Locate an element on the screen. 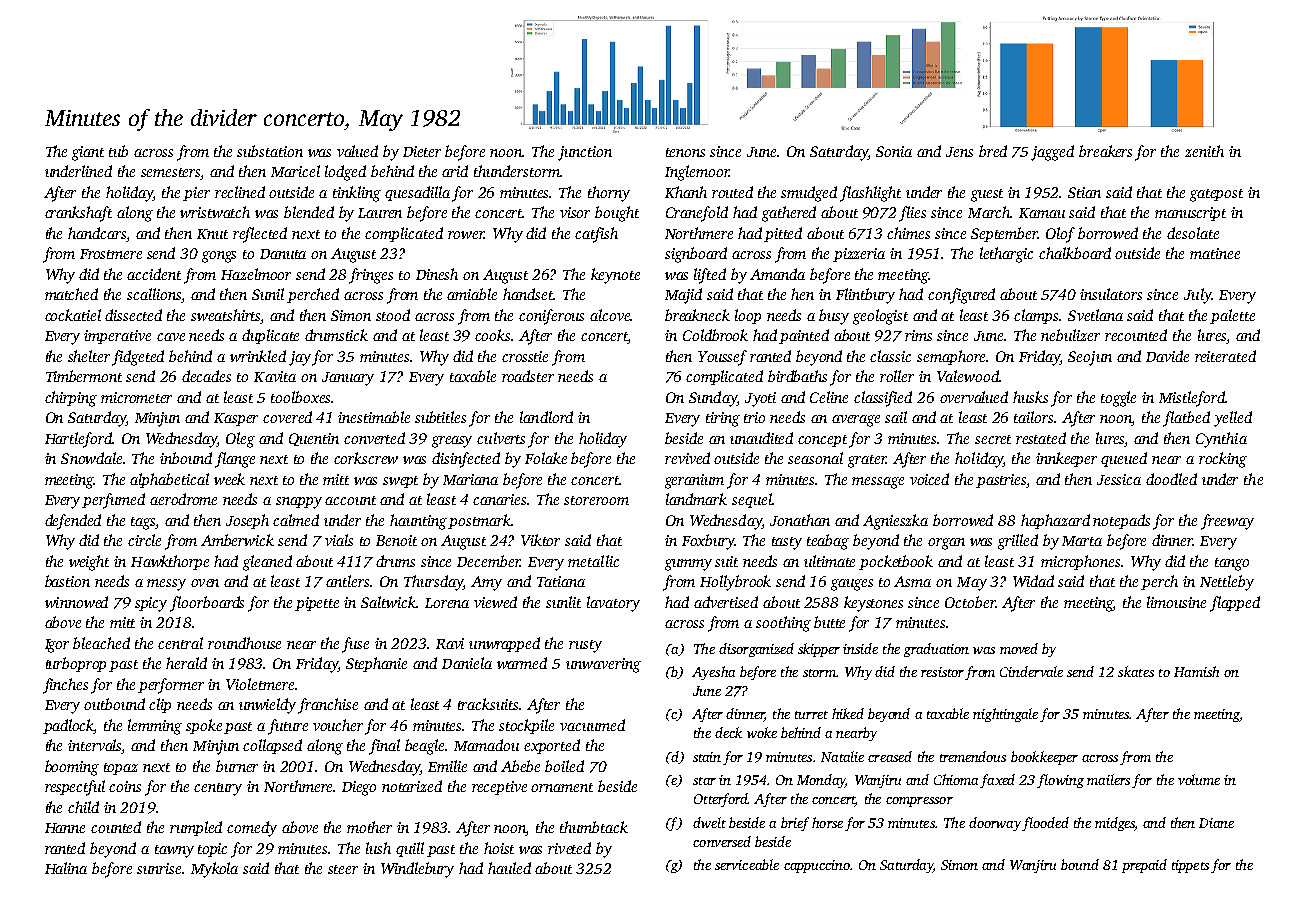  lethargic is located at coordinates (1006, 255).
